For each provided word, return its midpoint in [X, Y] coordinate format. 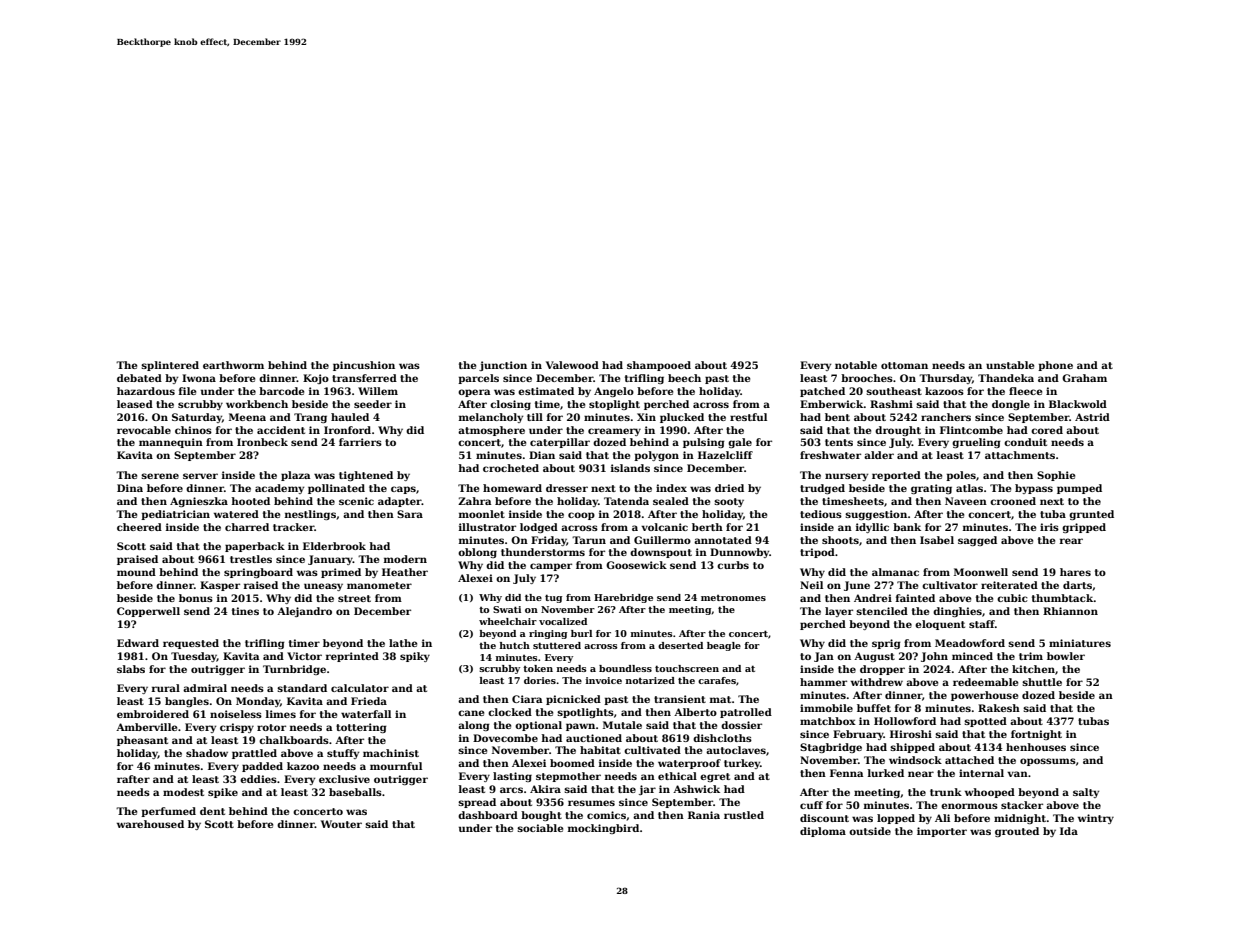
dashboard [488, 815]
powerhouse [984, 696]
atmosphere [491, 431]
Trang [310, 418]
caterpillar [560, 443]
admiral [205, 688]
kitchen [1033, 669]
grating [931, 489]
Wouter [341, 824]
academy [279, 489]
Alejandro [304, 612]
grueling [976, 443]
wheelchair [508, 621]
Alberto [695, 712]
